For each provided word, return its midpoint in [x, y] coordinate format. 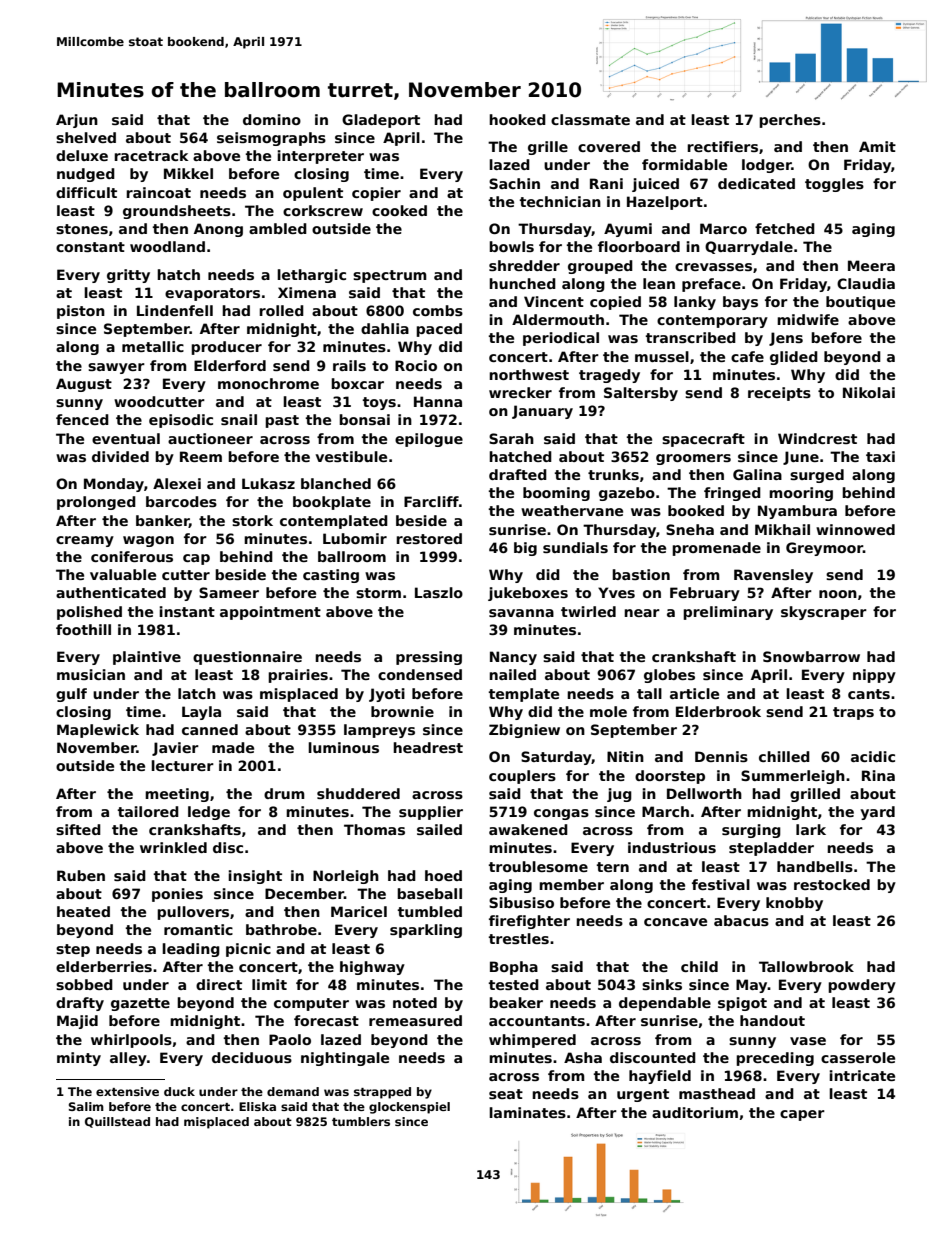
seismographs [271, 139]
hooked [517, 119]
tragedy [609, 376]
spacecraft [703, 440]
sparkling [426, 931]
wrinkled [173, 847]
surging [751, 831]
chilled [784, 756]
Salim [86, 1106]
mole [608, 711]
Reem [201, 456]
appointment [270, 613]
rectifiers [722, 146]
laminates [527, 1112]
